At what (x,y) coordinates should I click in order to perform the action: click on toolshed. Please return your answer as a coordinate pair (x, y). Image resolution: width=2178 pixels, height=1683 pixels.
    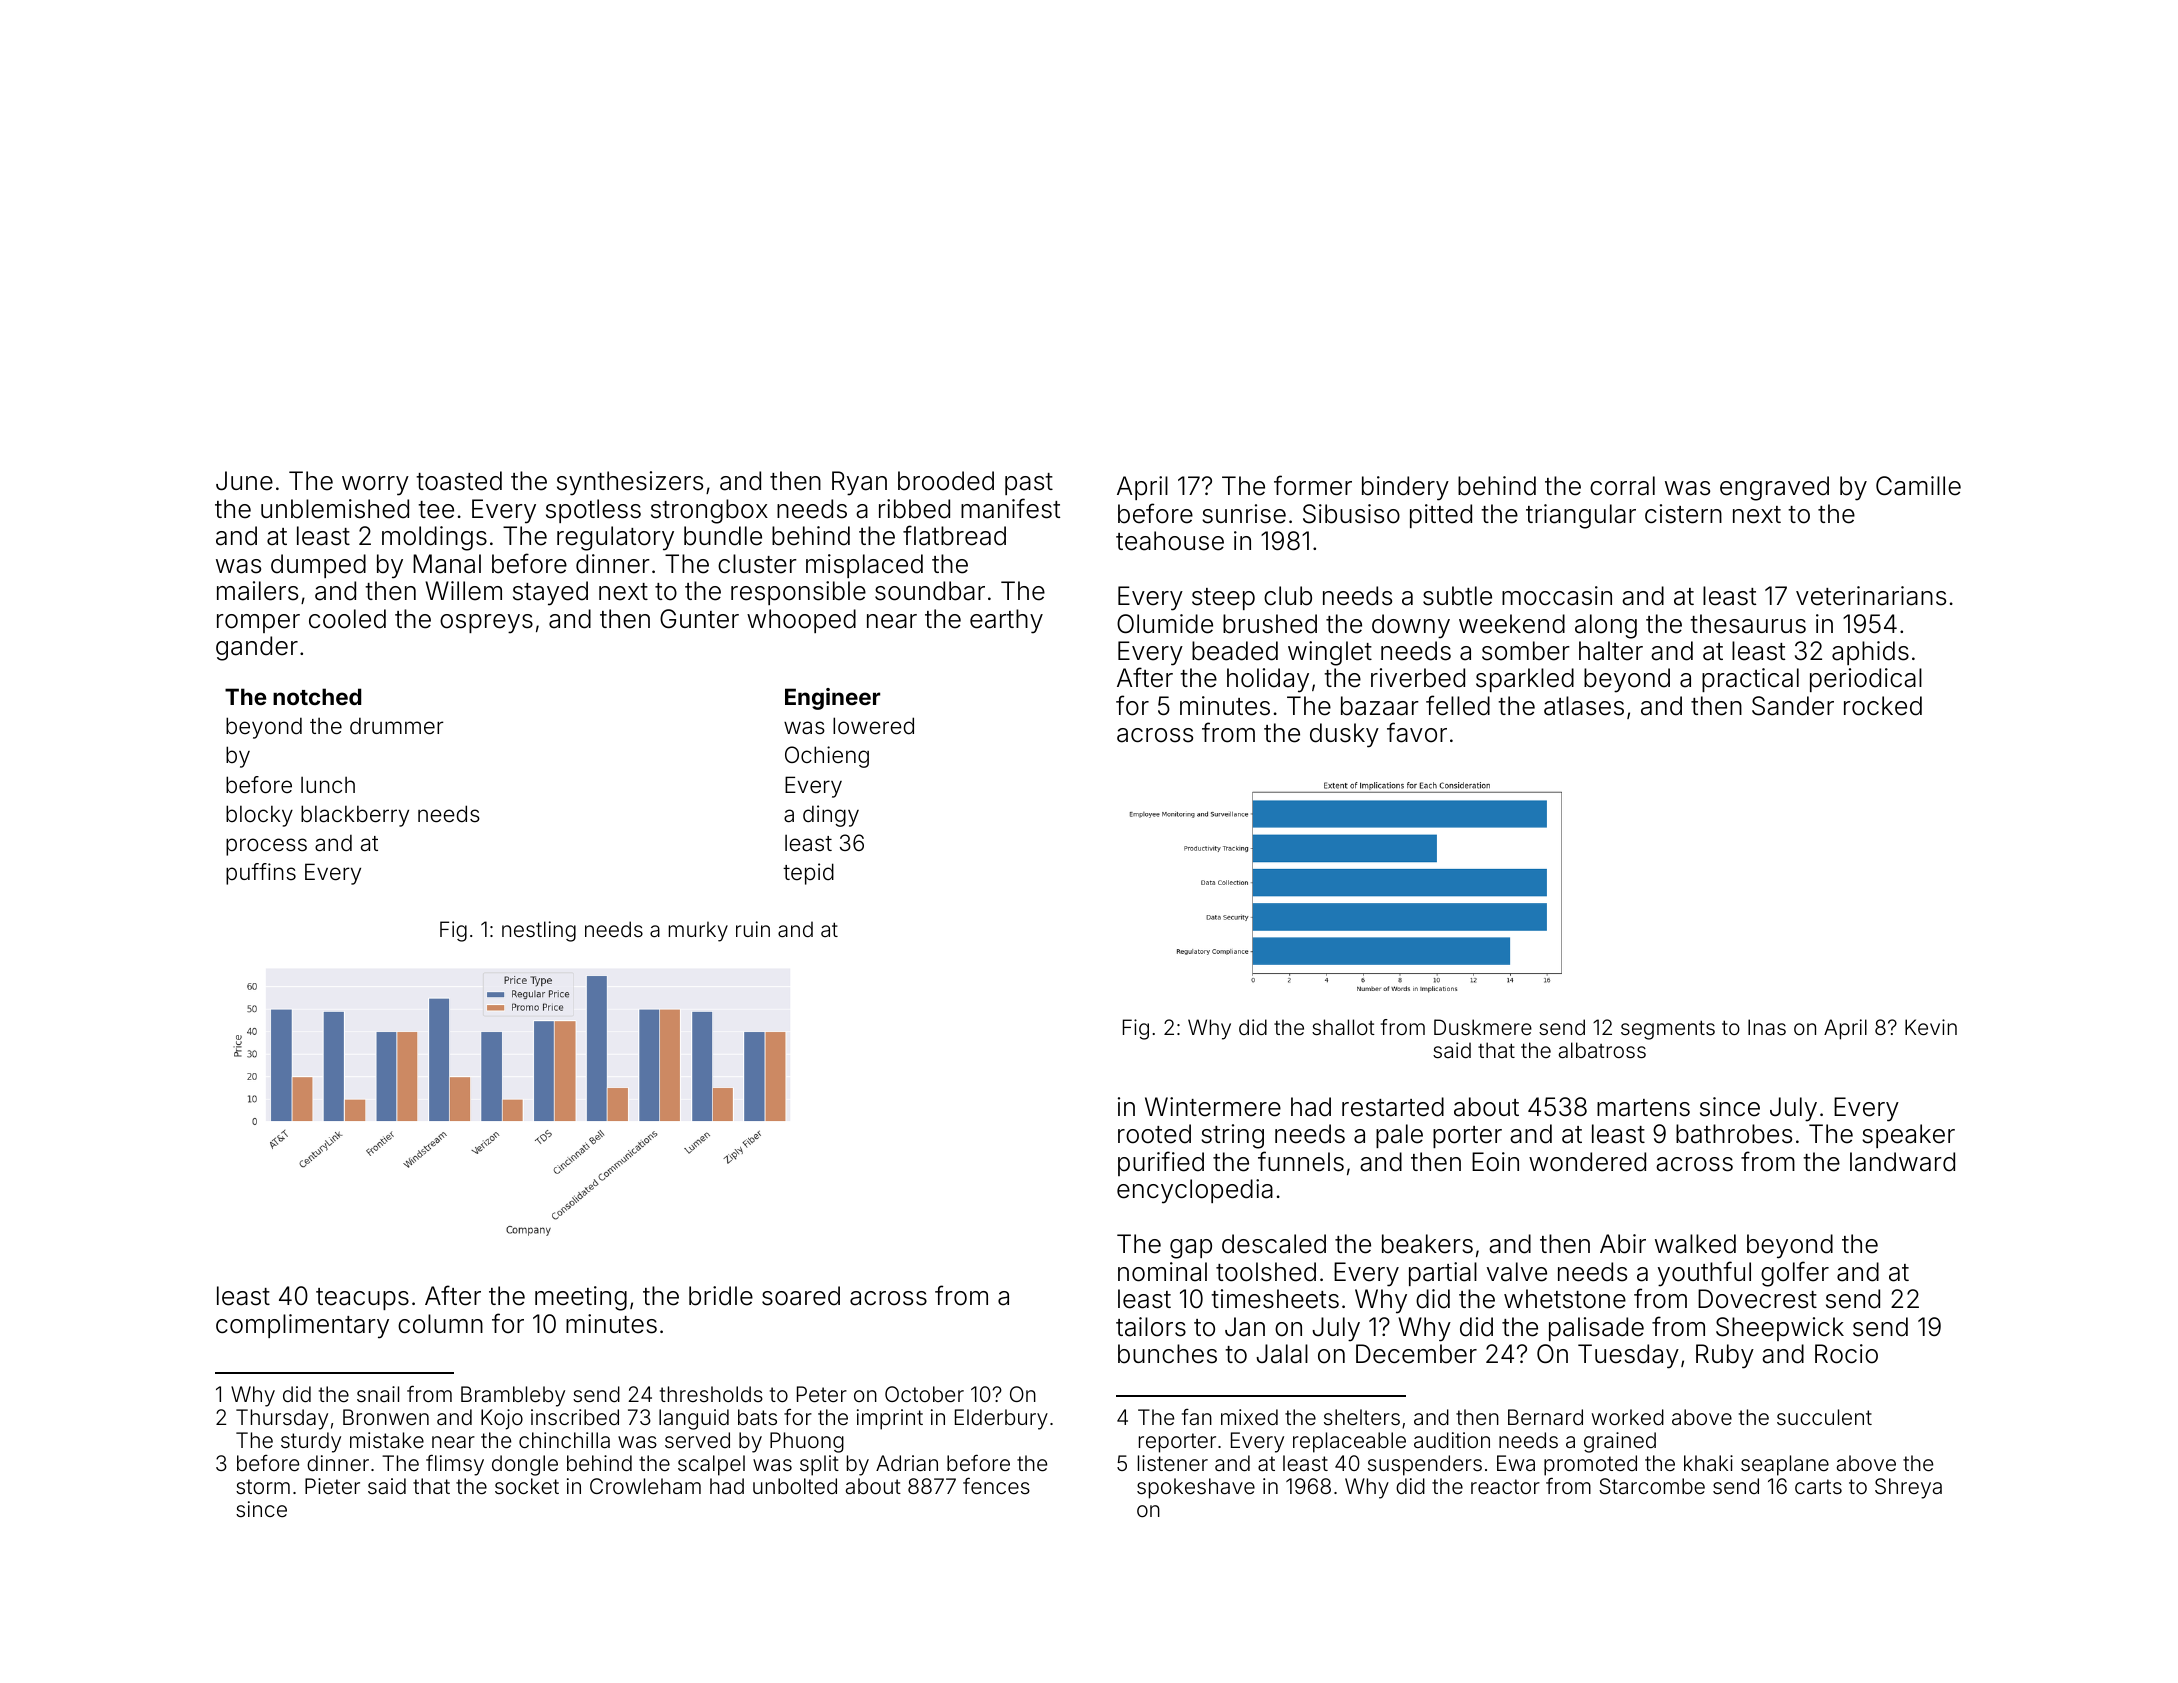
    Looking at the image, I should click on (1266, 1272).
